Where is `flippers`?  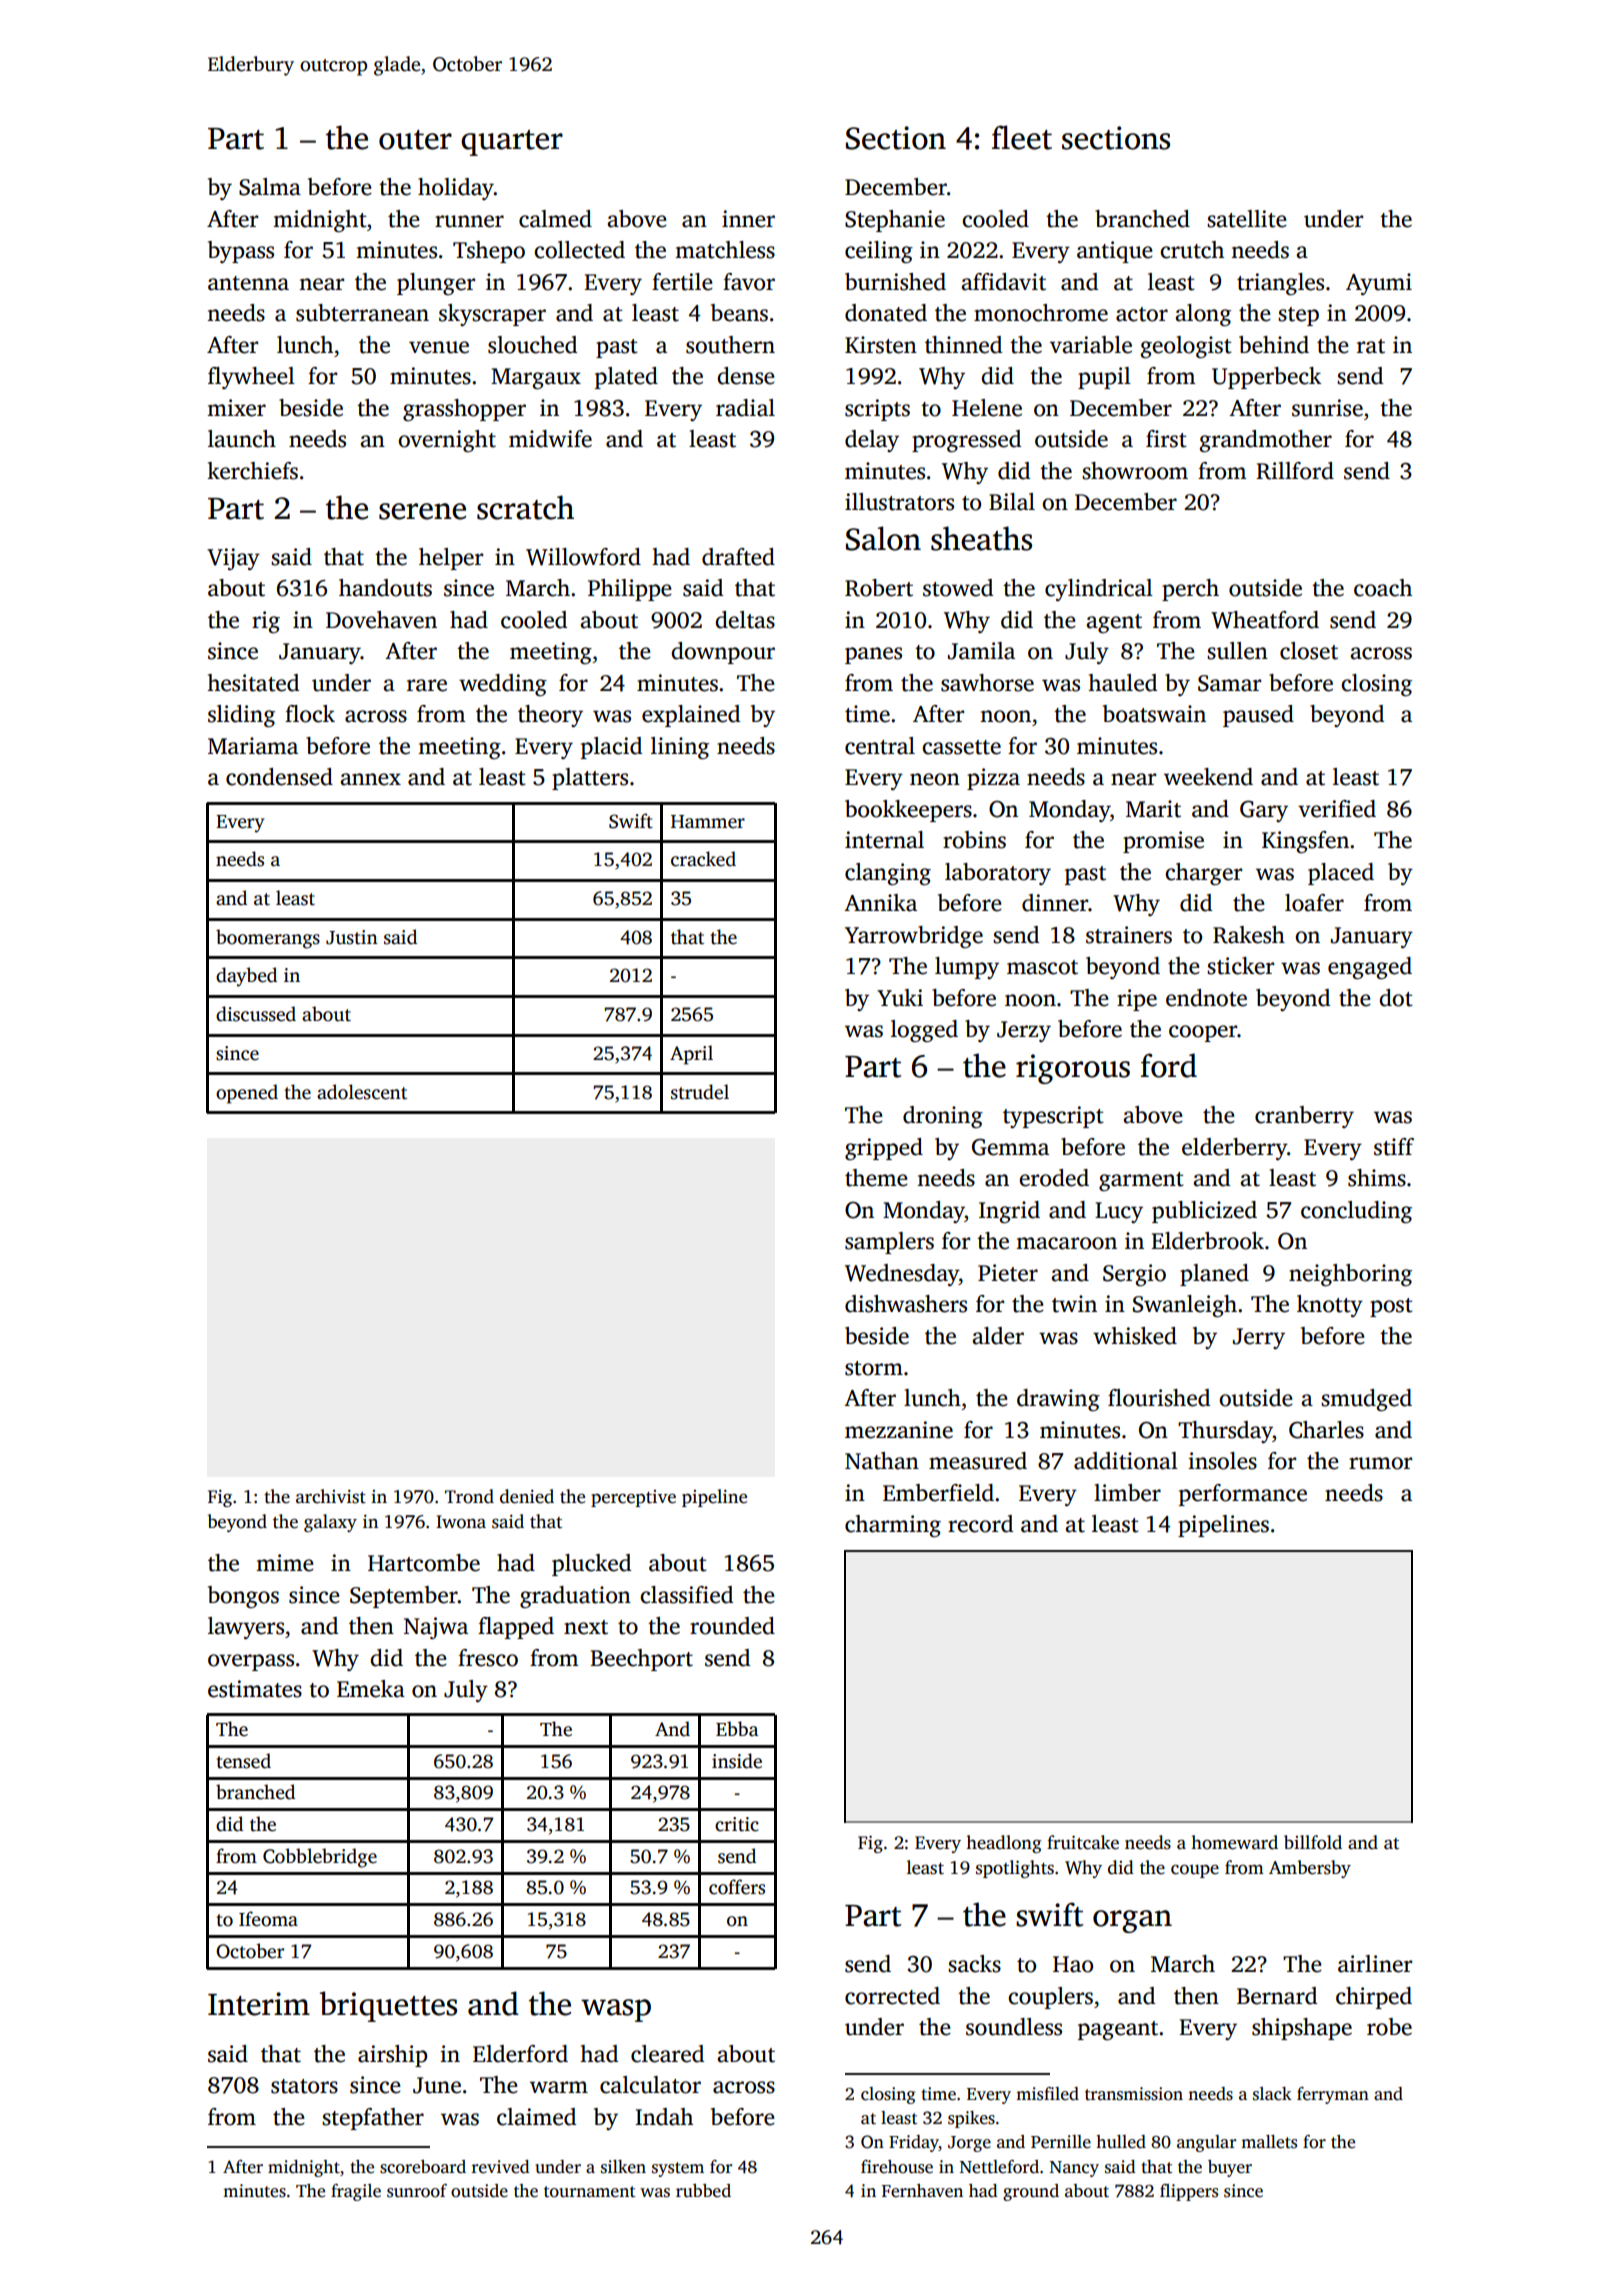 flippers is located at coordinates (1189, 2192).
